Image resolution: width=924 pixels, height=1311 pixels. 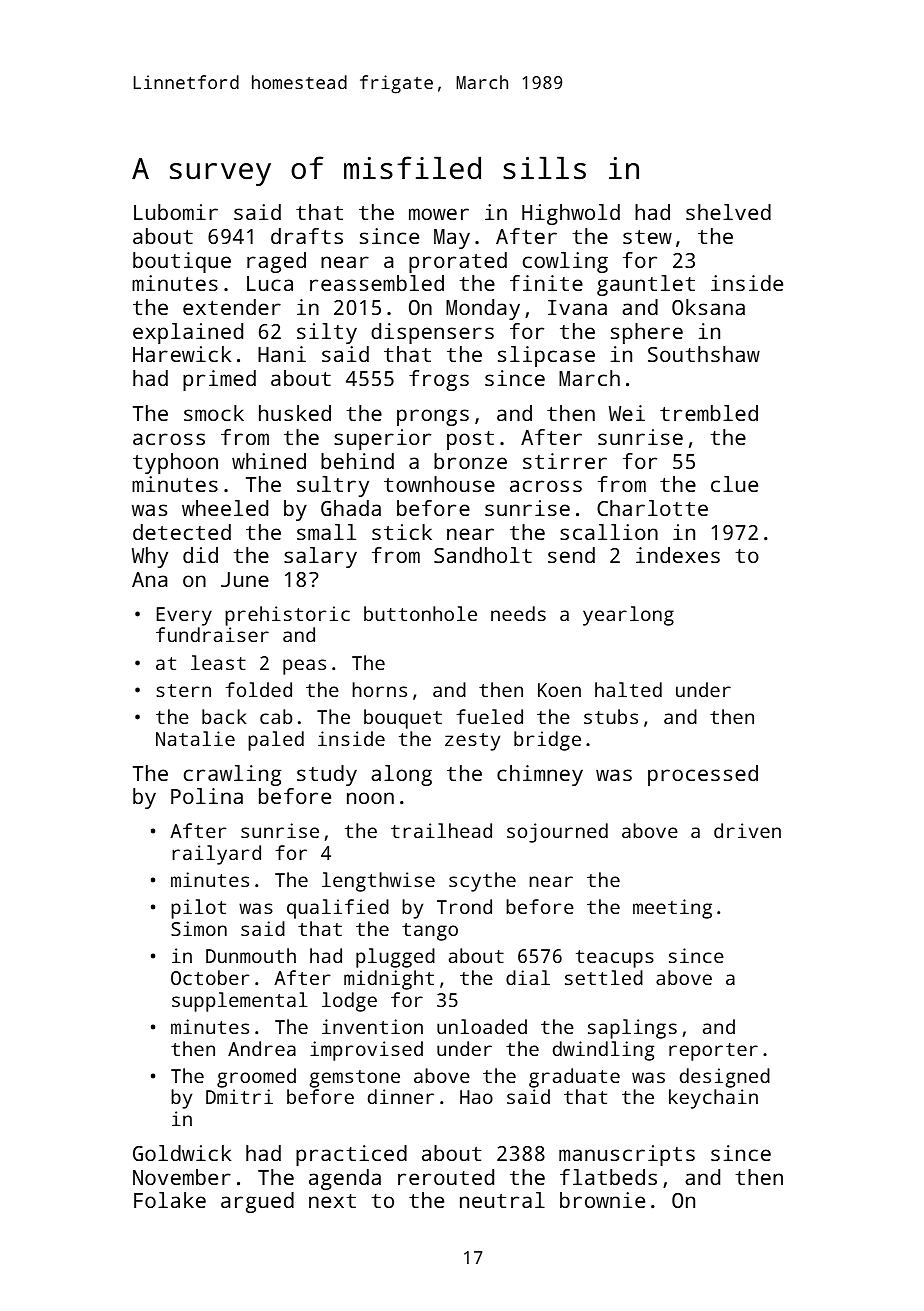 I want to click on explained, so click(x=188, y=333).
